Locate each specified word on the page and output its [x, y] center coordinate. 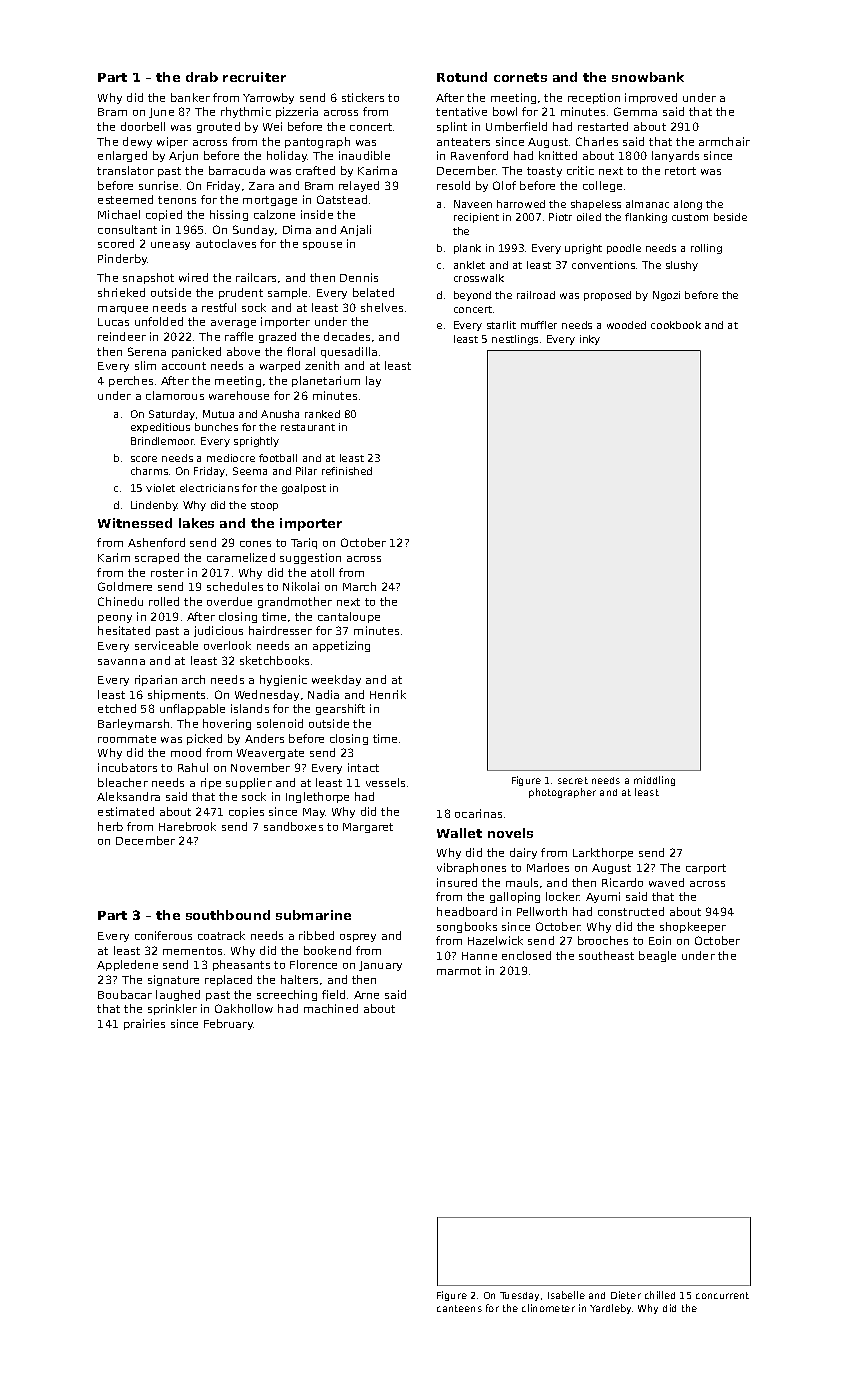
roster [167, 573]
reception [594, 98]
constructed [631, 911]
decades [347, 336]
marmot [459, 971]
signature [173, 980]
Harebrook [187, 826]
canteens [459, 1308]
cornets [520, 77]
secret [573, 780]
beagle [657, 956]
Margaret [368, 828]
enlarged [122, 156]
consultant [127, 229]
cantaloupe [349, 617]
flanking [646, 218]
